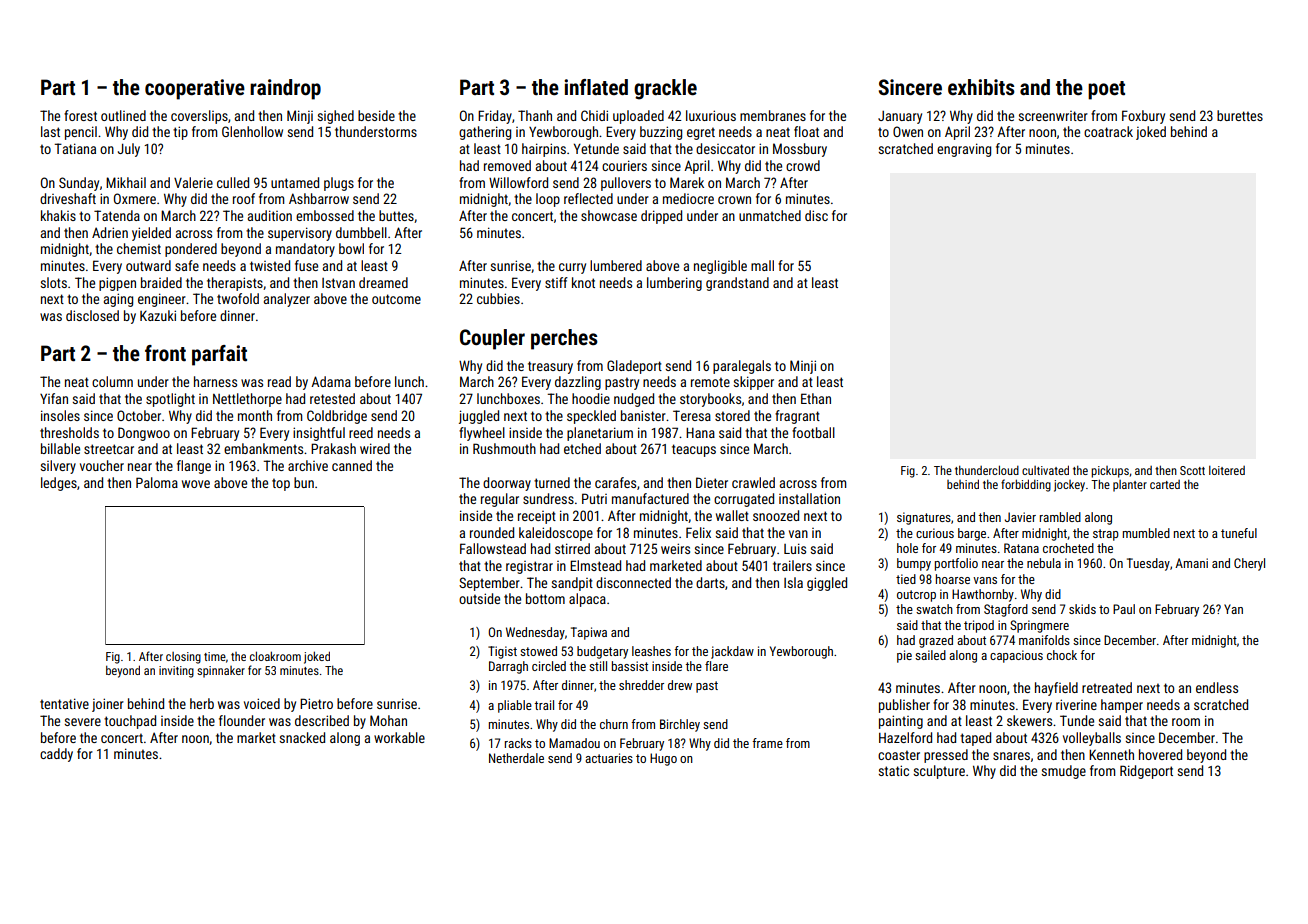 This screenshot has height=924, width=1308. I want to click on inflated, so click(596, 87).
